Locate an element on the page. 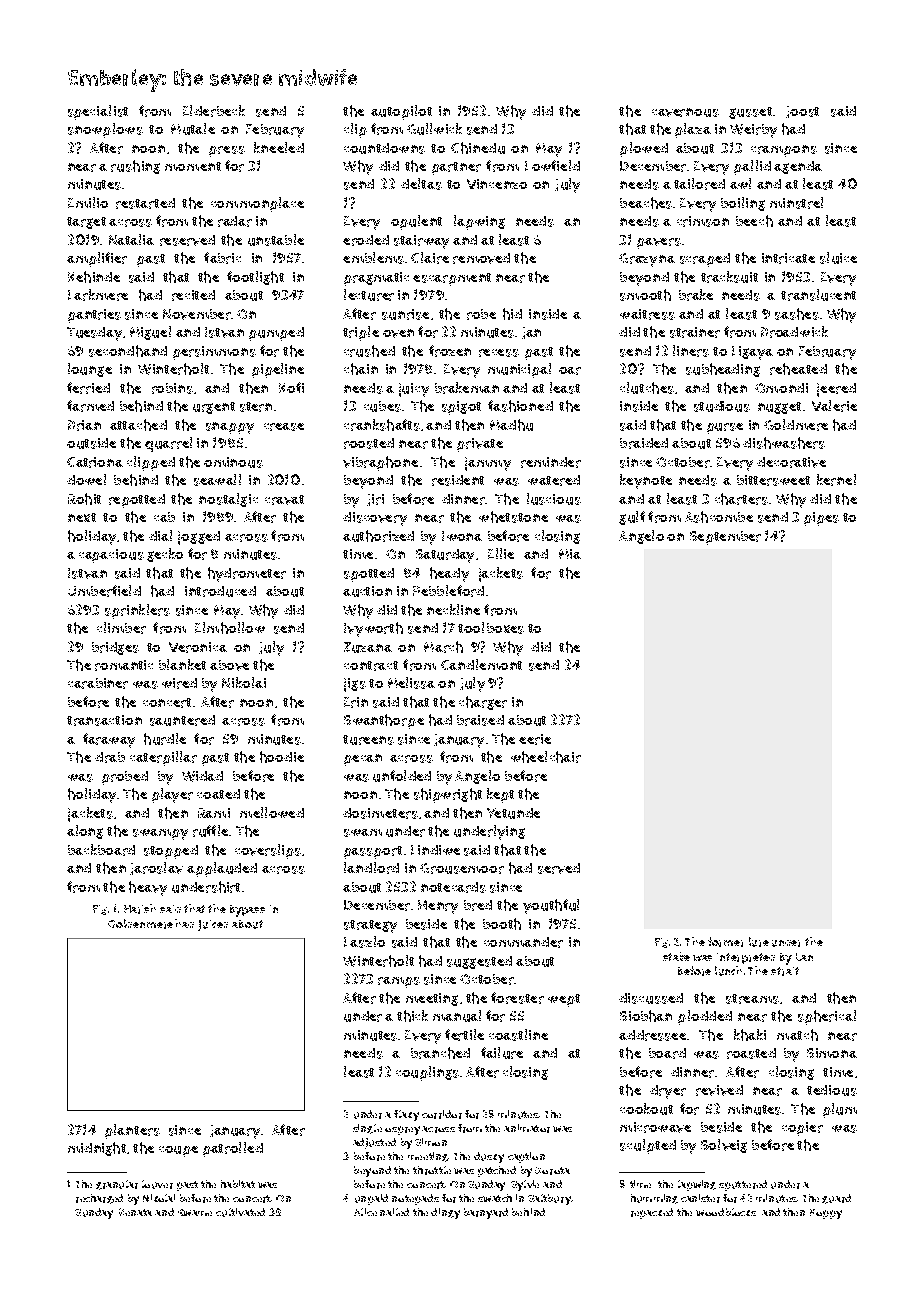 The width and height of the image is (924, 1308). Iwona is located at coordinates (462, 536).
